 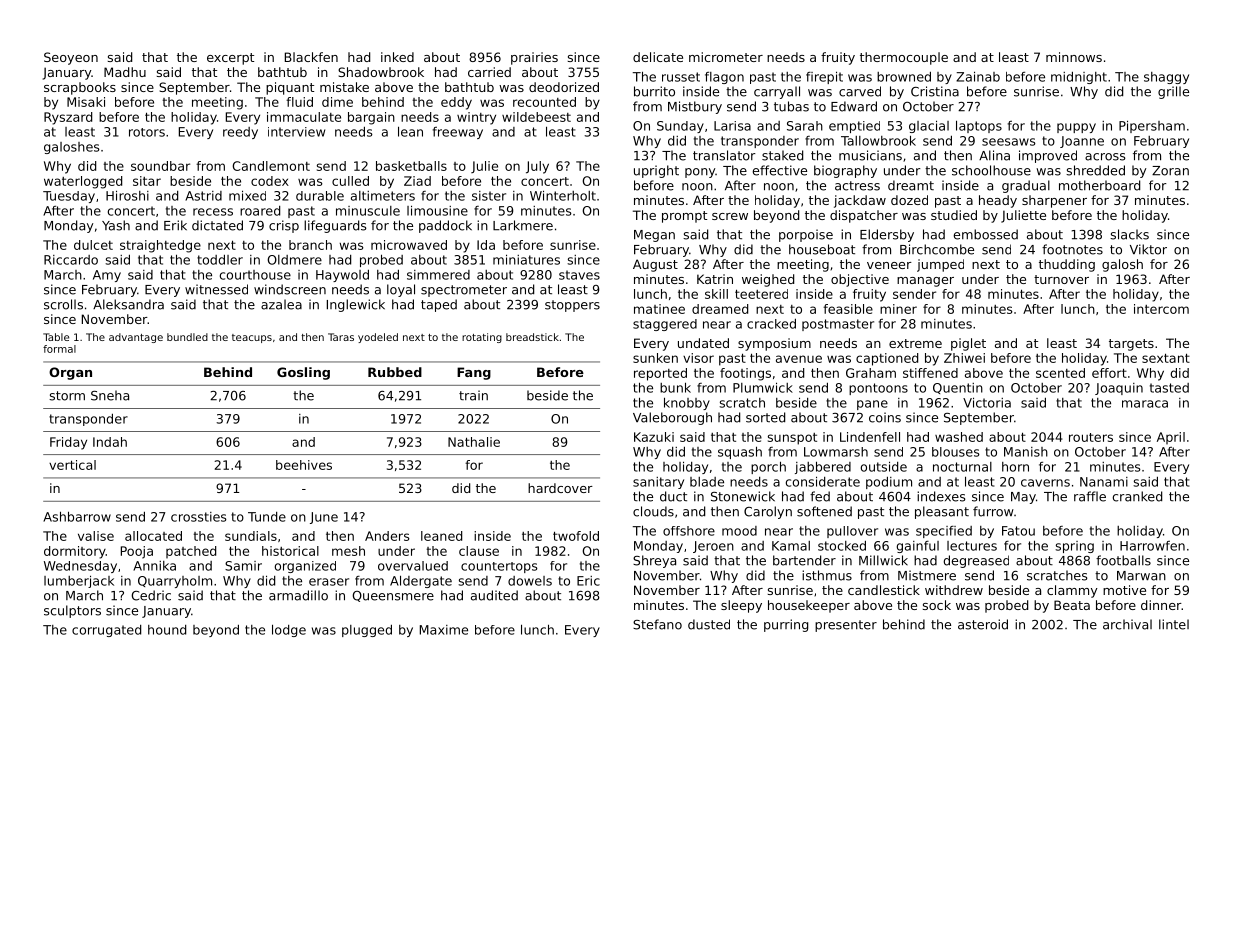 What do you see at coordinates (560, 488) in the image?
I see `hardcover` at bounding box center [560, 488].
